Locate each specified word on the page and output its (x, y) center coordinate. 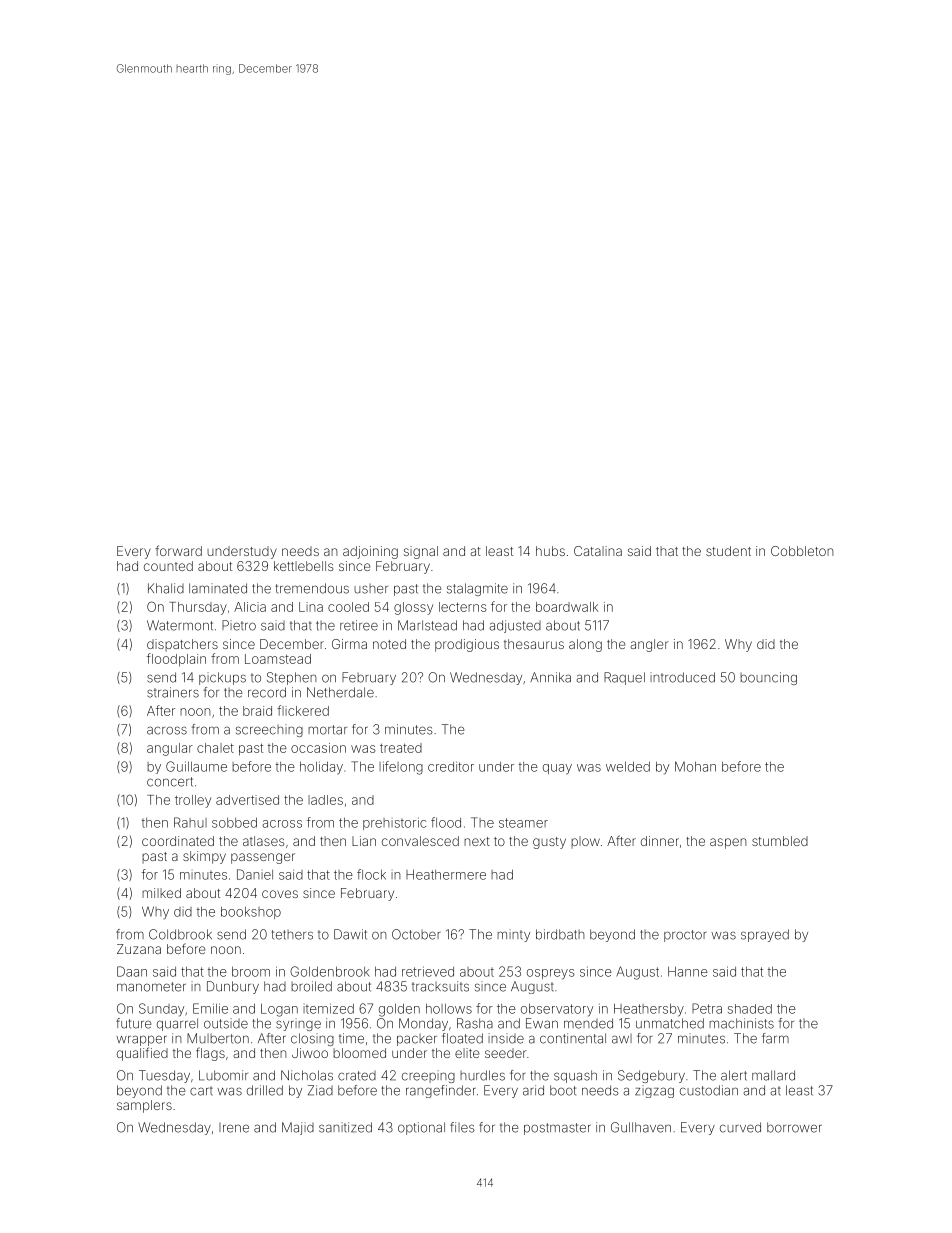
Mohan (695, 766)
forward (178, 550)
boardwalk (567, 607)
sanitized (345, 1127)
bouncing (768, 678)
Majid (298, 1128)
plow (585, 842)
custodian (709, 1090)
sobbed (234, 823)
